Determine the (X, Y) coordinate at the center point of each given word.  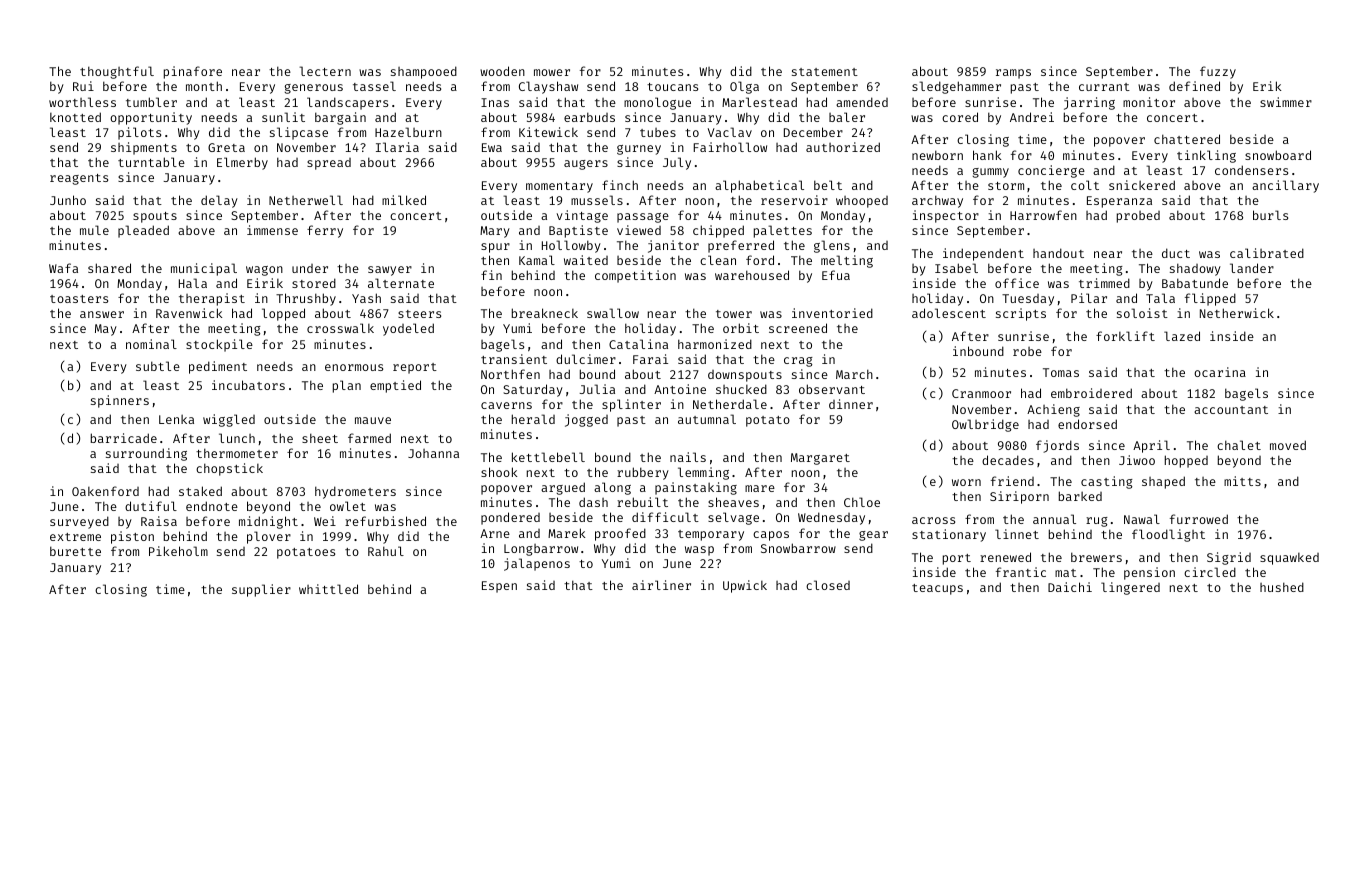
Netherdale (730, 404)
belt (828, 185)
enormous (354, 367)
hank (987, 155)
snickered (1142, 185)
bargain (340, 118)
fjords (1057, 446)
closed (828, 585)
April (1151, 446)
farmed (369, 438)
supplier (261, 590)
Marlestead (759, 102)
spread (329, 164)
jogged (586, 420)
